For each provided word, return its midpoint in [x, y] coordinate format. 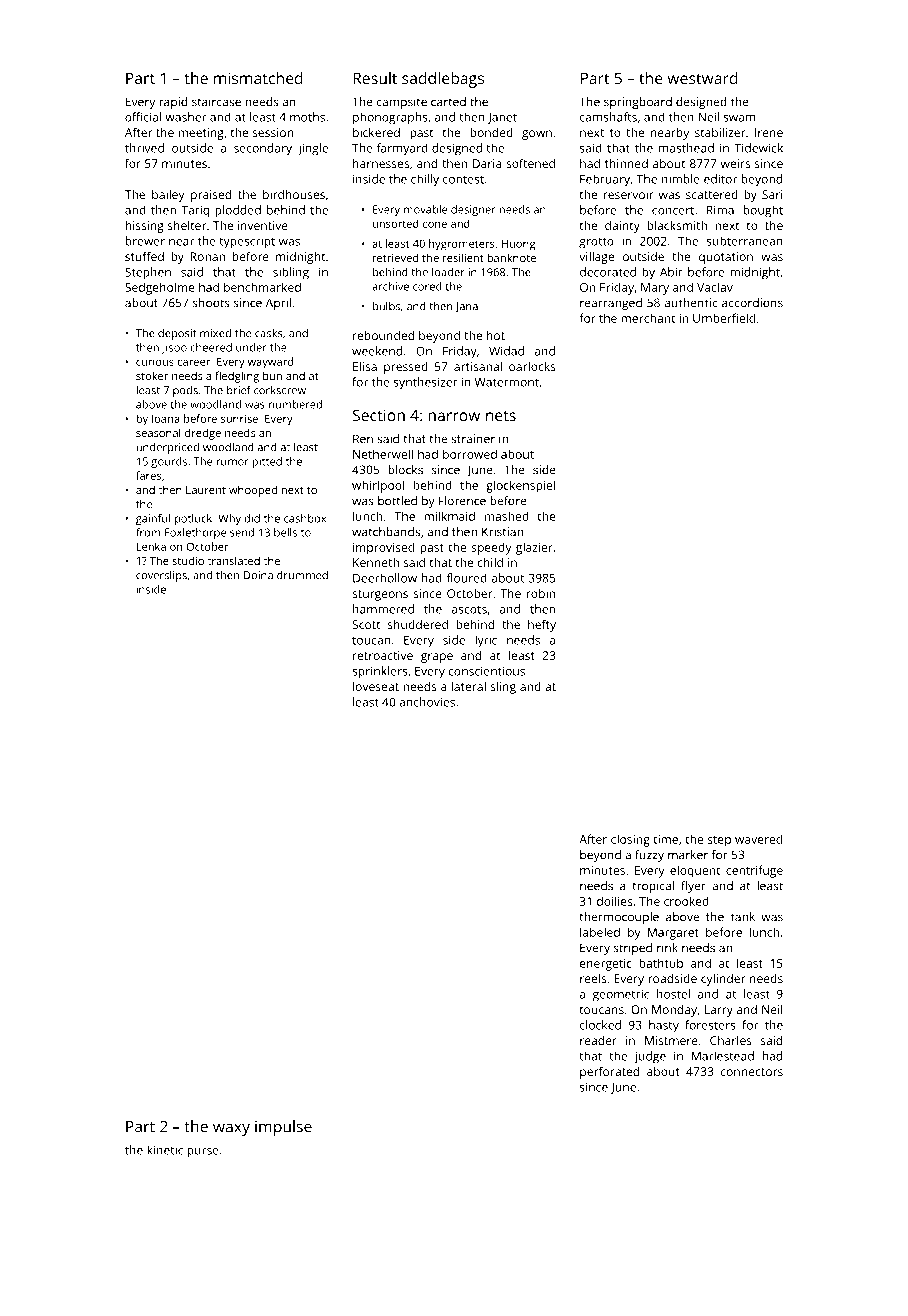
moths [307, 117]
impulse [283, 1128]
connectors [752, 1072]
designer [473, 210]
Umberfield [724, 318]
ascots [469, 609]
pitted [267, 462]
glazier [534, 548]
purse [203, 1153]
